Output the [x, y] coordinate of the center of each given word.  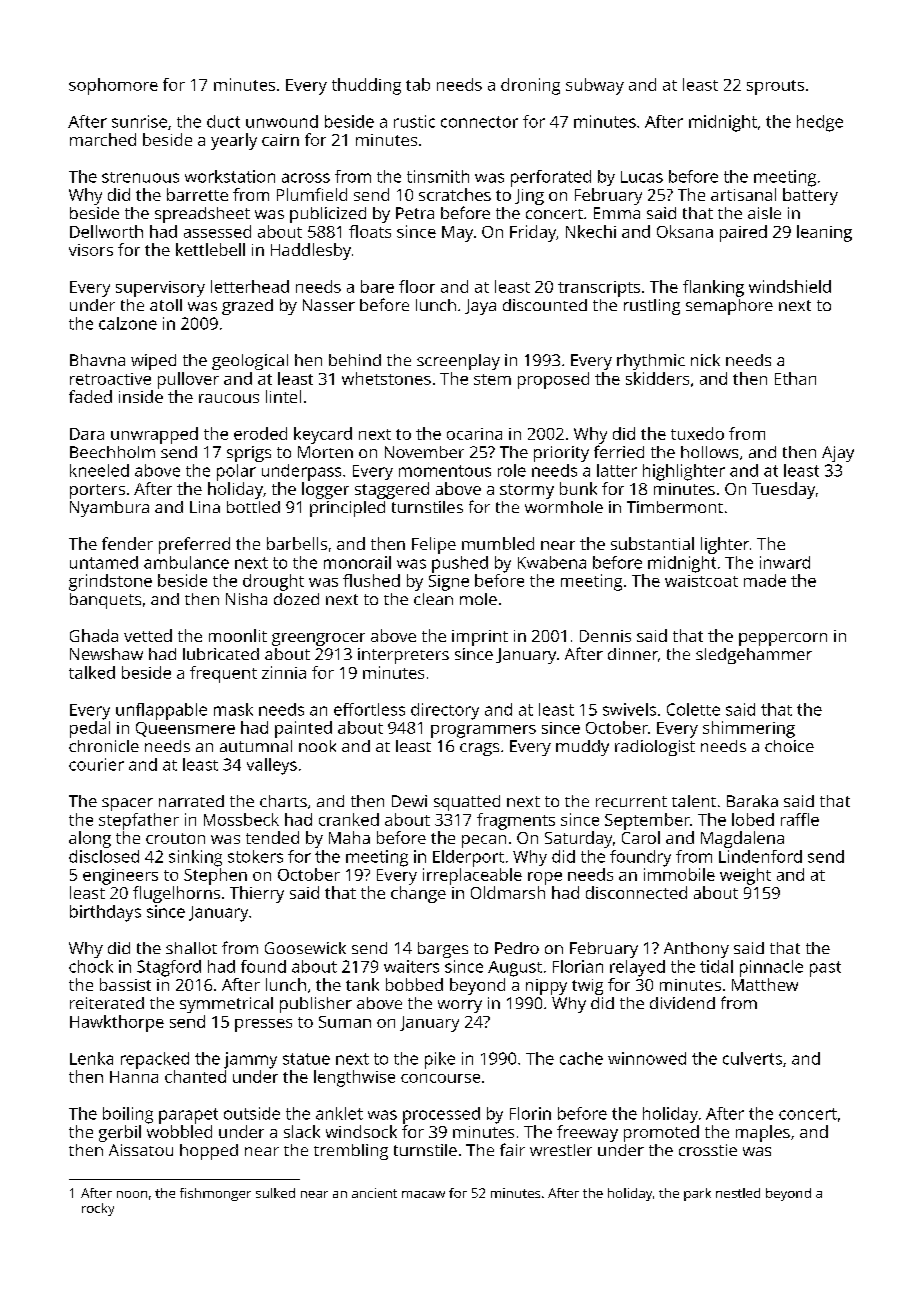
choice [789, 746]
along [90, 839]
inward [785, 562]
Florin [530, 1113]
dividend [682, 1003]
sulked [275, 1193]
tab [418, 84]
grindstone [110, 582]
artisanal [743, 194]
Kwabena [552, 562]
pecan [484, 841]
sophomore [113, 86]
